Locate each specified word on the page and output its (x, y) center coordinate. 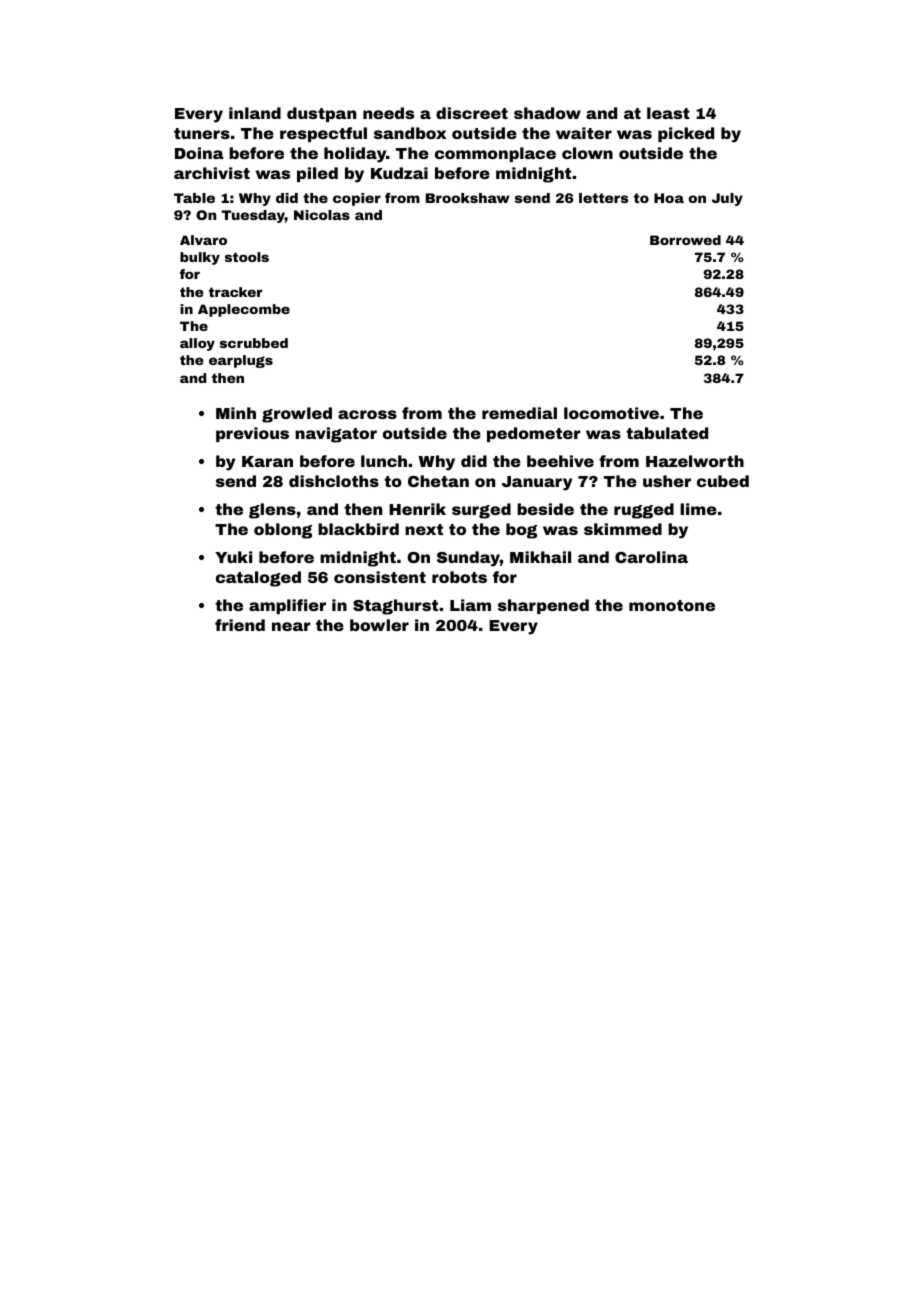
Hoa (669, 198)
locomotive (611, 413)
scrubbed (254, 343)
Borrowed (685, 240)
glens (272, 511)
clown (587, 153)
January (537, 483)
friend (240, 625)
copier (357, 199)
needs (388, 113)
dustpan (321, 114)
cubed (723, 481)
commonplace (495, 154)
